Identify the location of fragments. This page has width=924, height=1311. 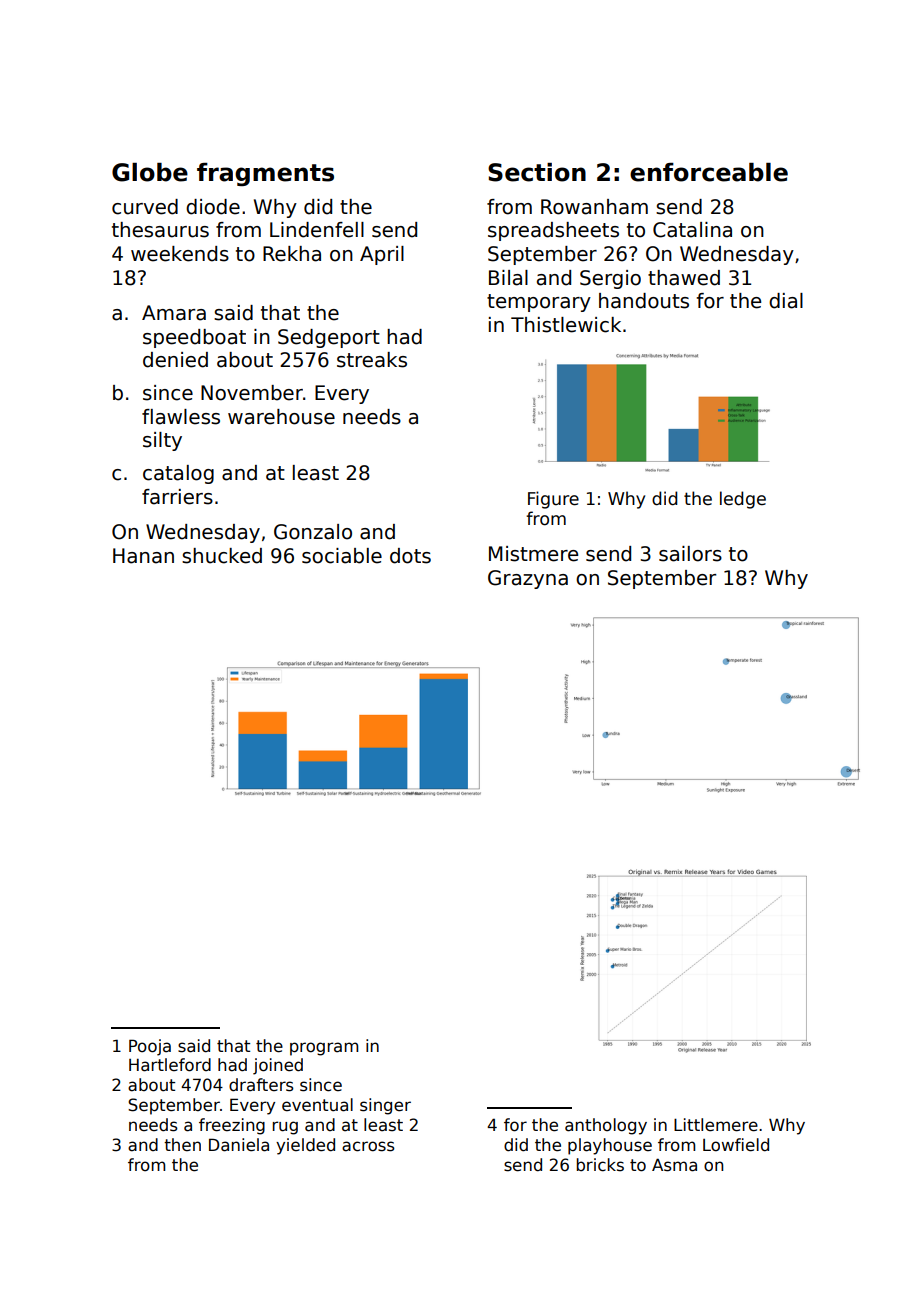
(265, 174).
